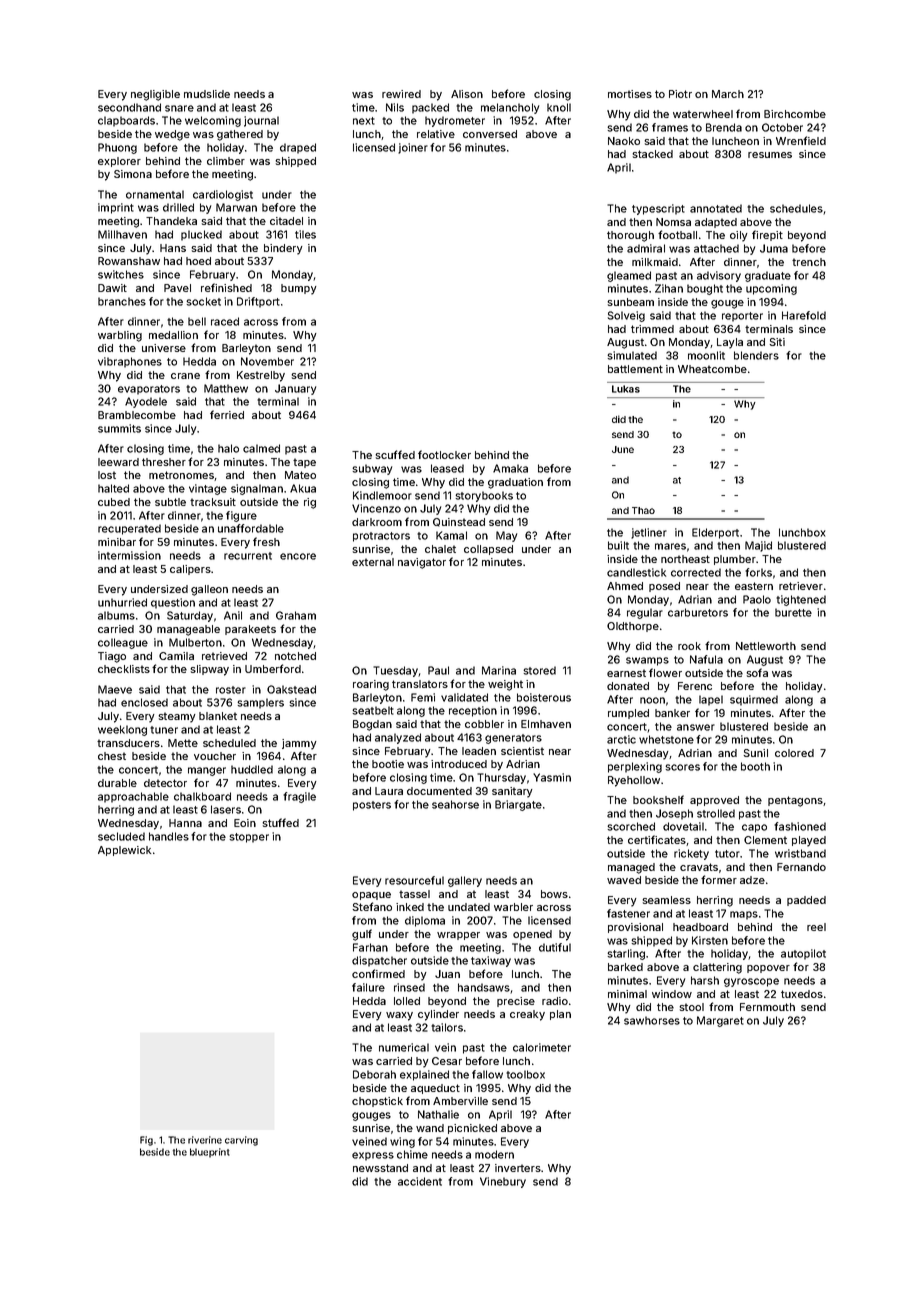  What do you see at coordinates (112, 657) in the page?
I see `Tiago` at bounding box center [112, 657].
